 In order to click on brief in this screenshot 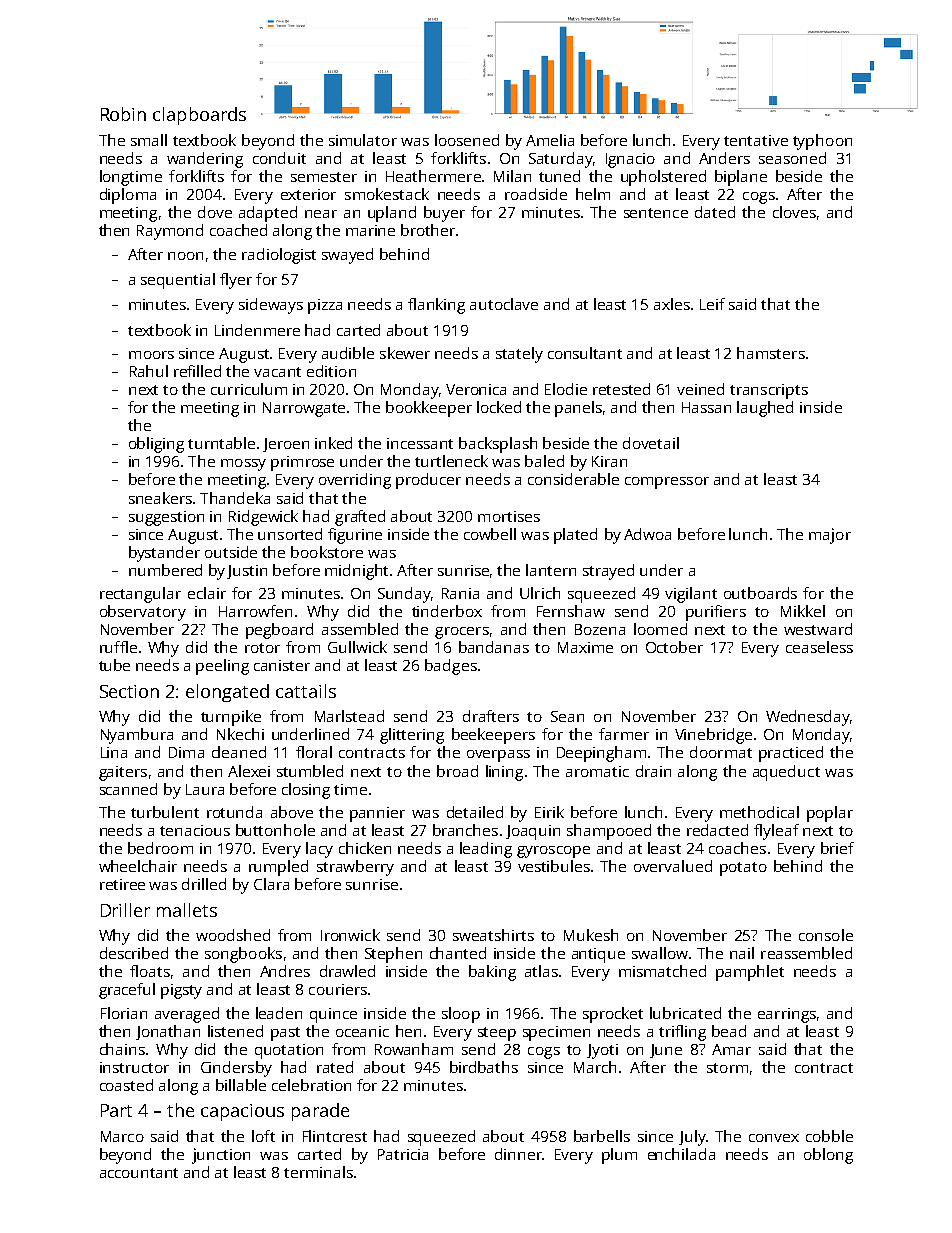, I will do `click(837, 848)`.
